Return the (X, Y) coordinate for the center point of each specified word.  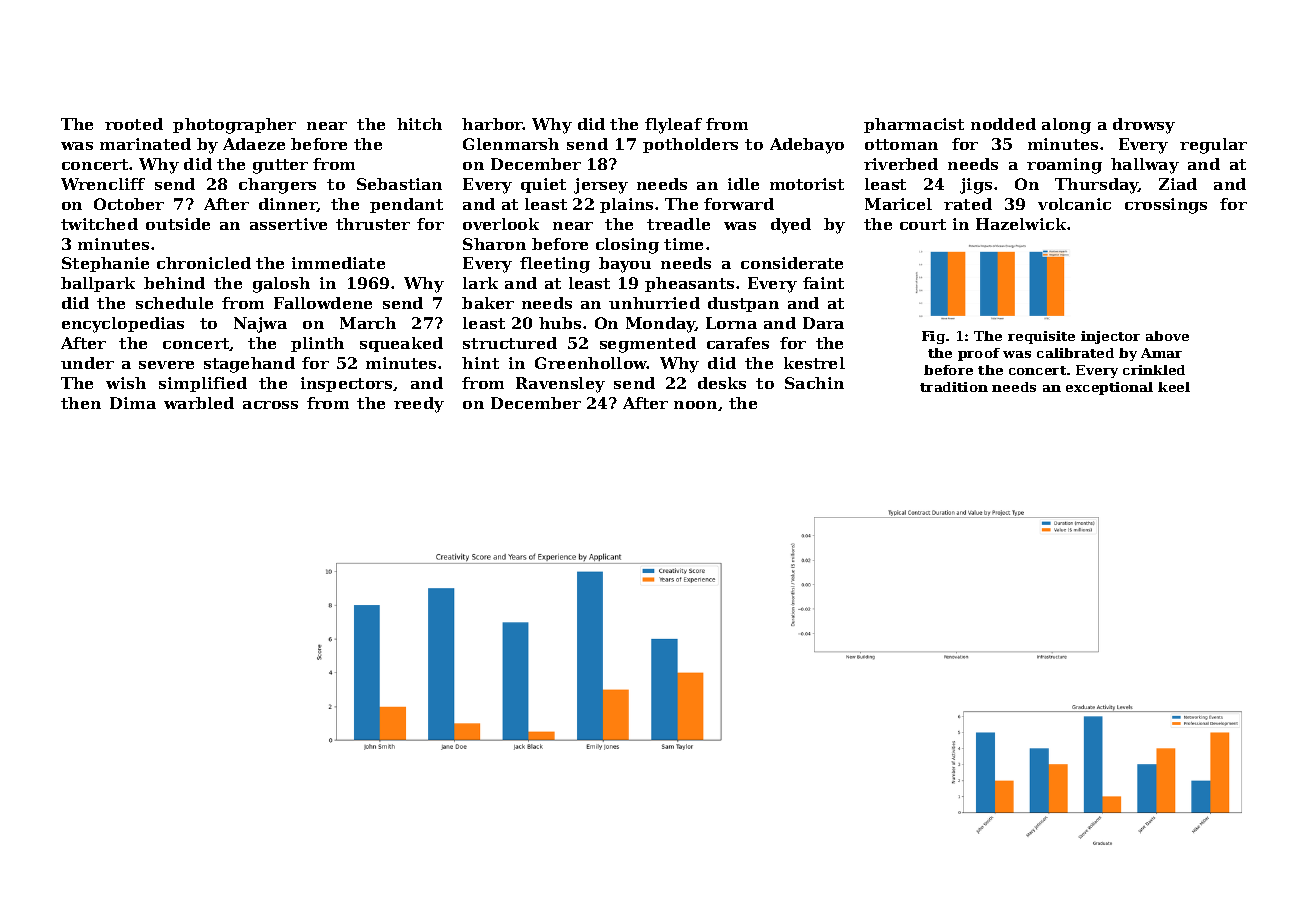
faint (823, 283)
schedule (174, 303)
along (1066, 126)
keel (1174, 387)
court (923, 224)
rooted (134, 124)
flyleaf (673, 126)
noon (695, 405)
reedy (419, 405)
